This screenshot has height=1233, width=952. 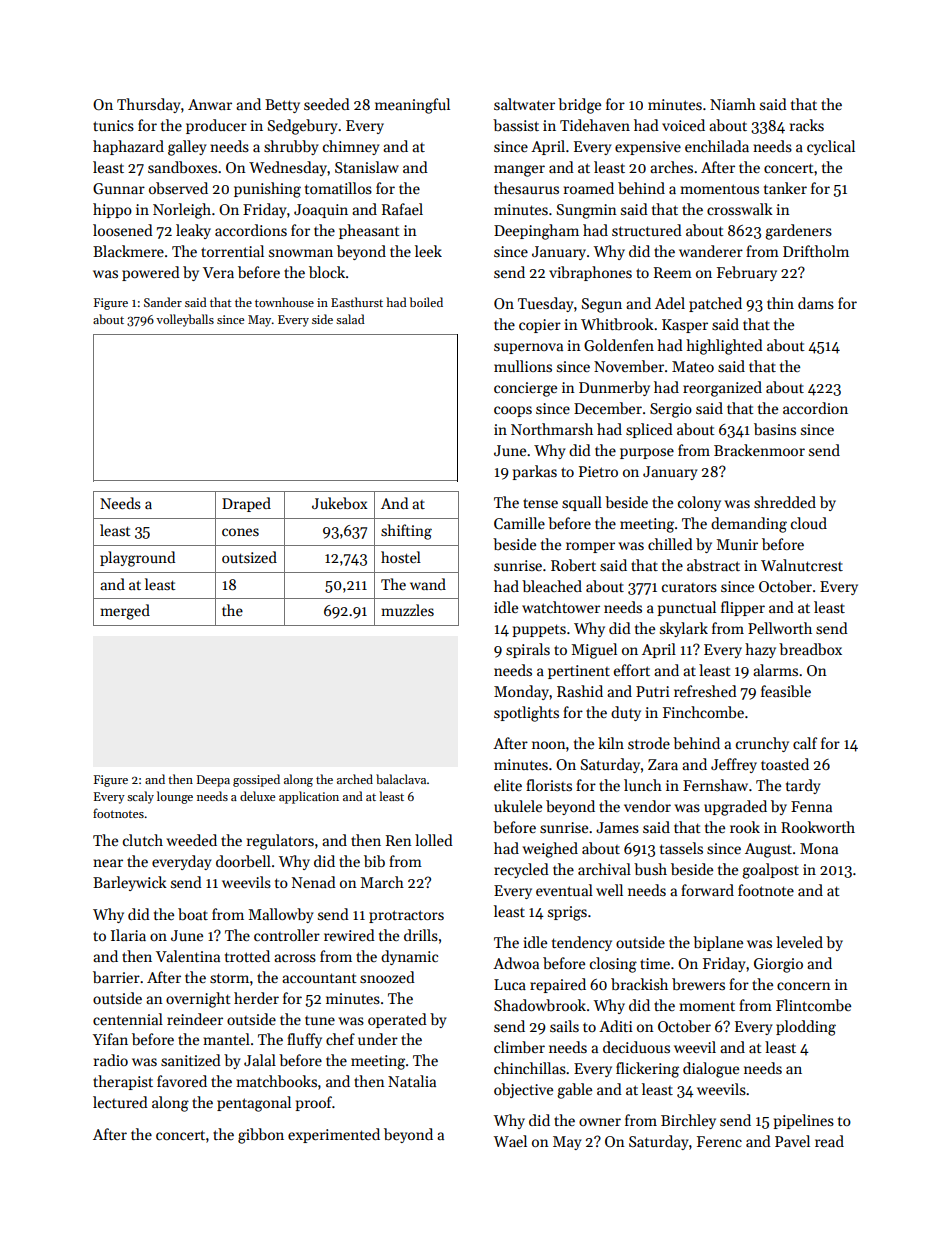 What do you see at coordinates (740, 209) in the screenshot?
I see `crosswalk` at bounding box center [740, 209].
